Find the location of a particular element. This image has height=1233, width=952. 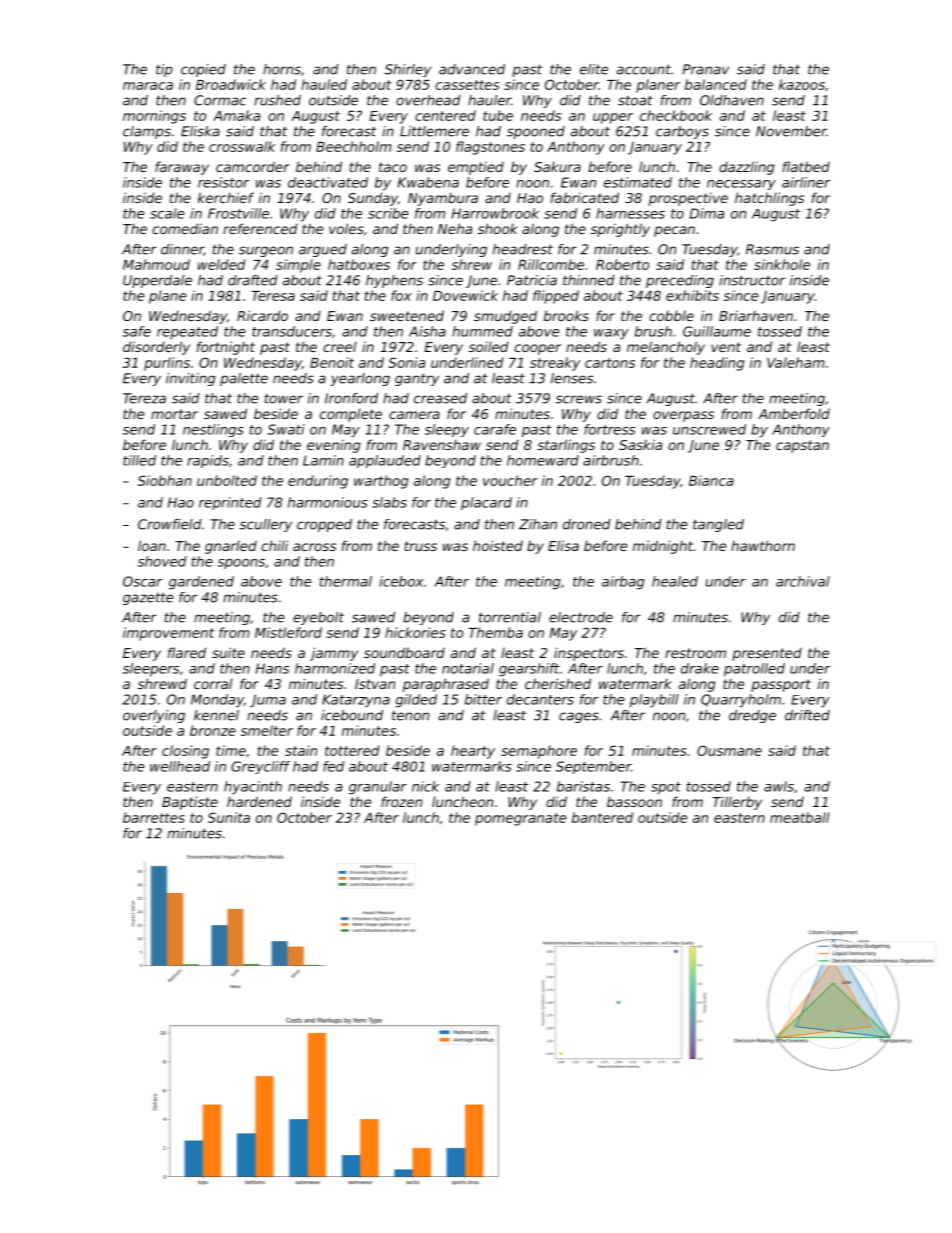

gardened is located at coordinates (201, 583).
